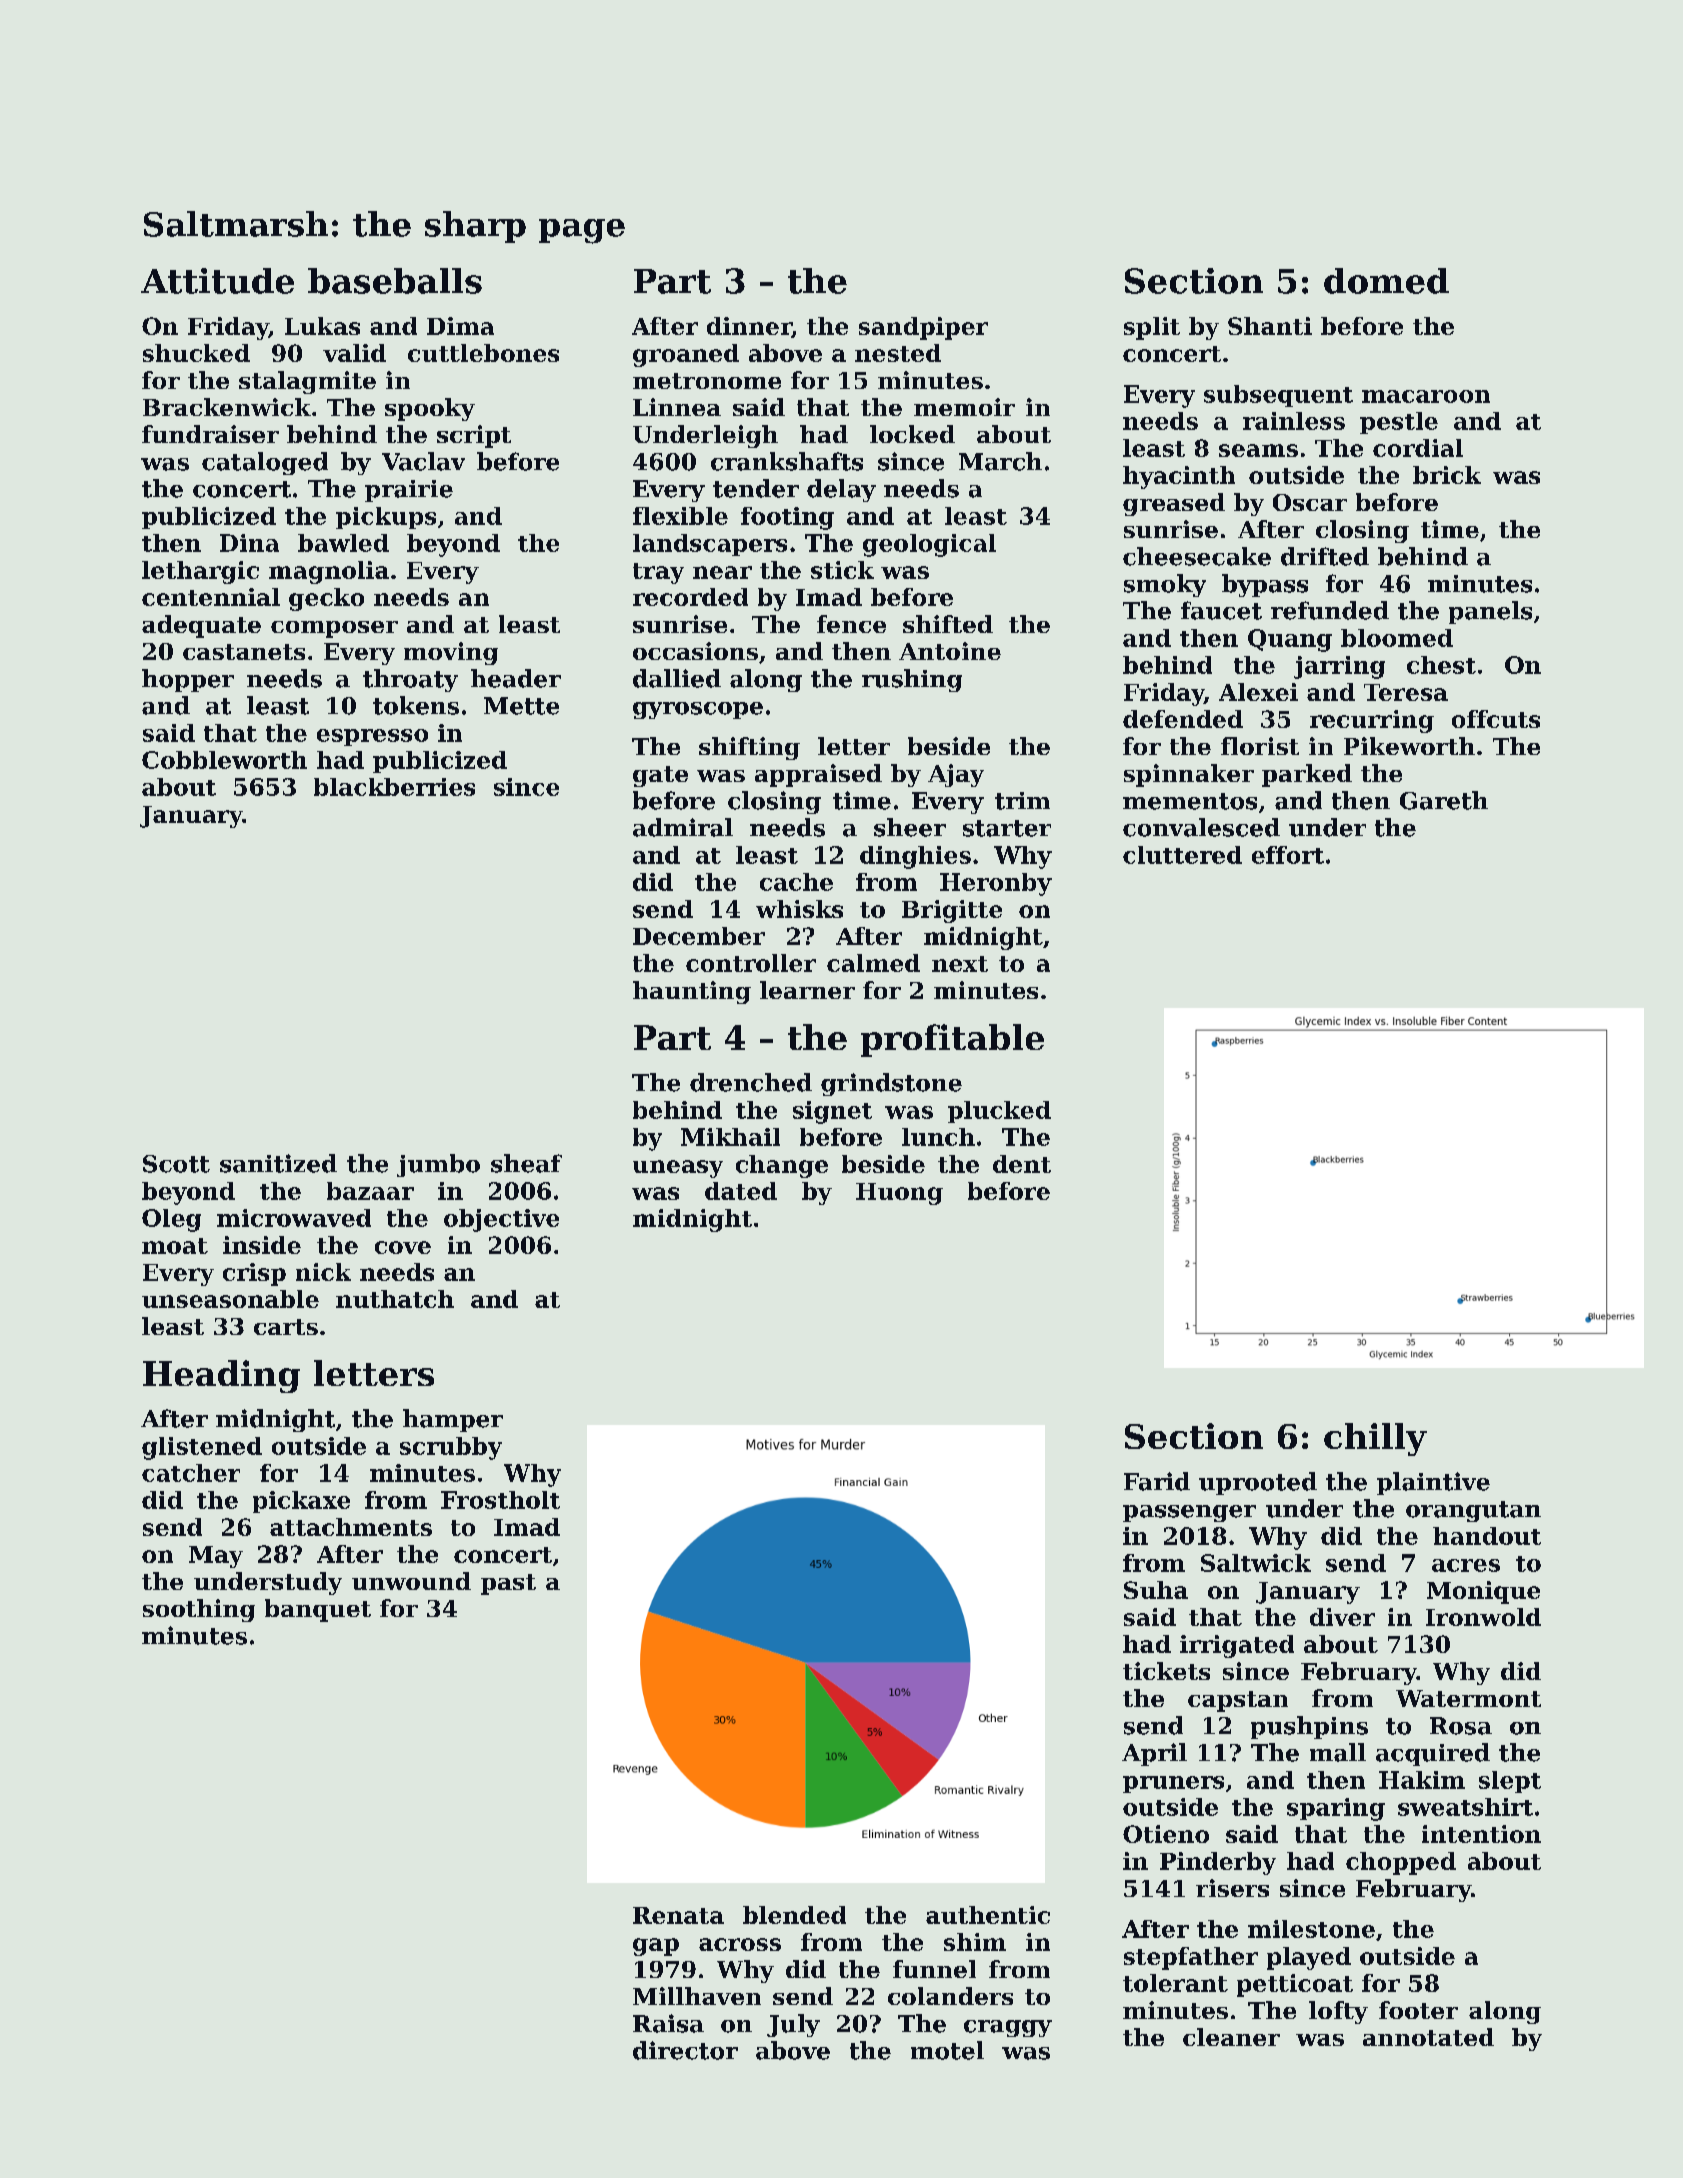 Image resolution: width=1683 pixels, height=2178 pixels. I want to click on fence, so click(851, 624).
